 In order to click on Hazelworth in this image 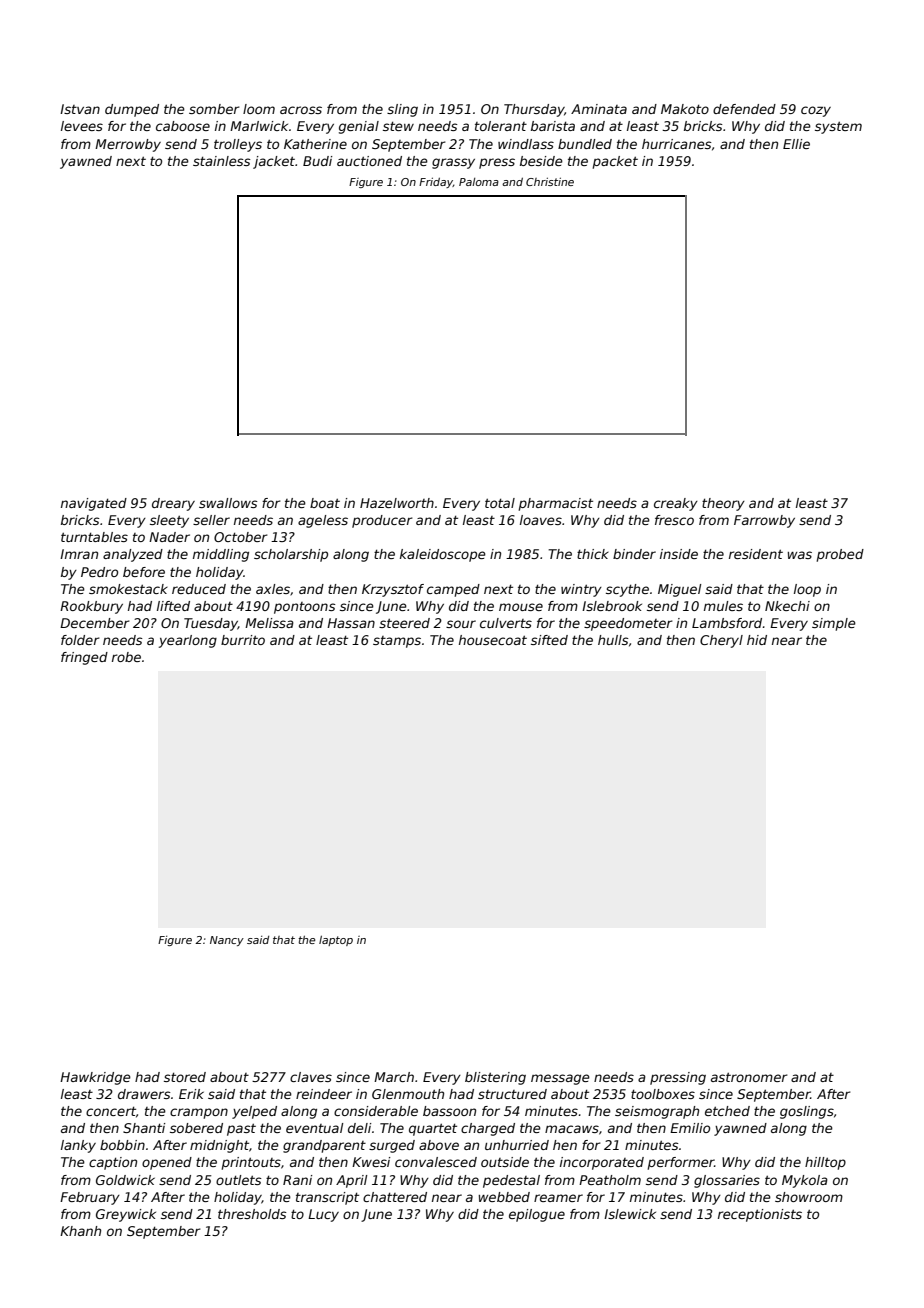, I will do `click(397, 503)`.
